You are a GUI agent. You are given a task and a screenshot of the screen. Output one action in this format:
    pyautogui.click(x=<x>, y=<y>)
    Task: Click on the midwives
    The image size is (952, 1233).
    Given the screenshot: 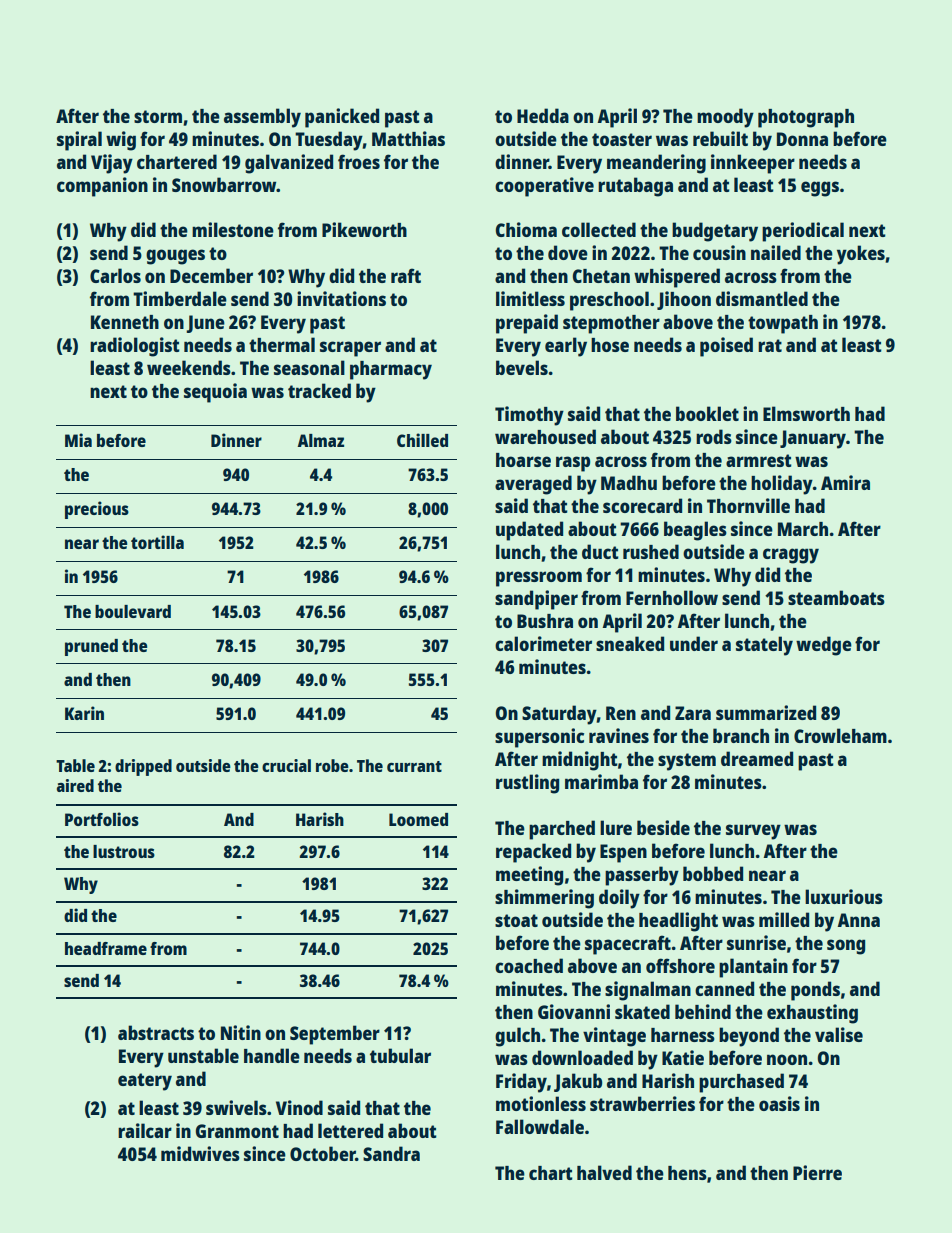 What is the action you would take?
    pyautogui.click(x=200, y=1153)
